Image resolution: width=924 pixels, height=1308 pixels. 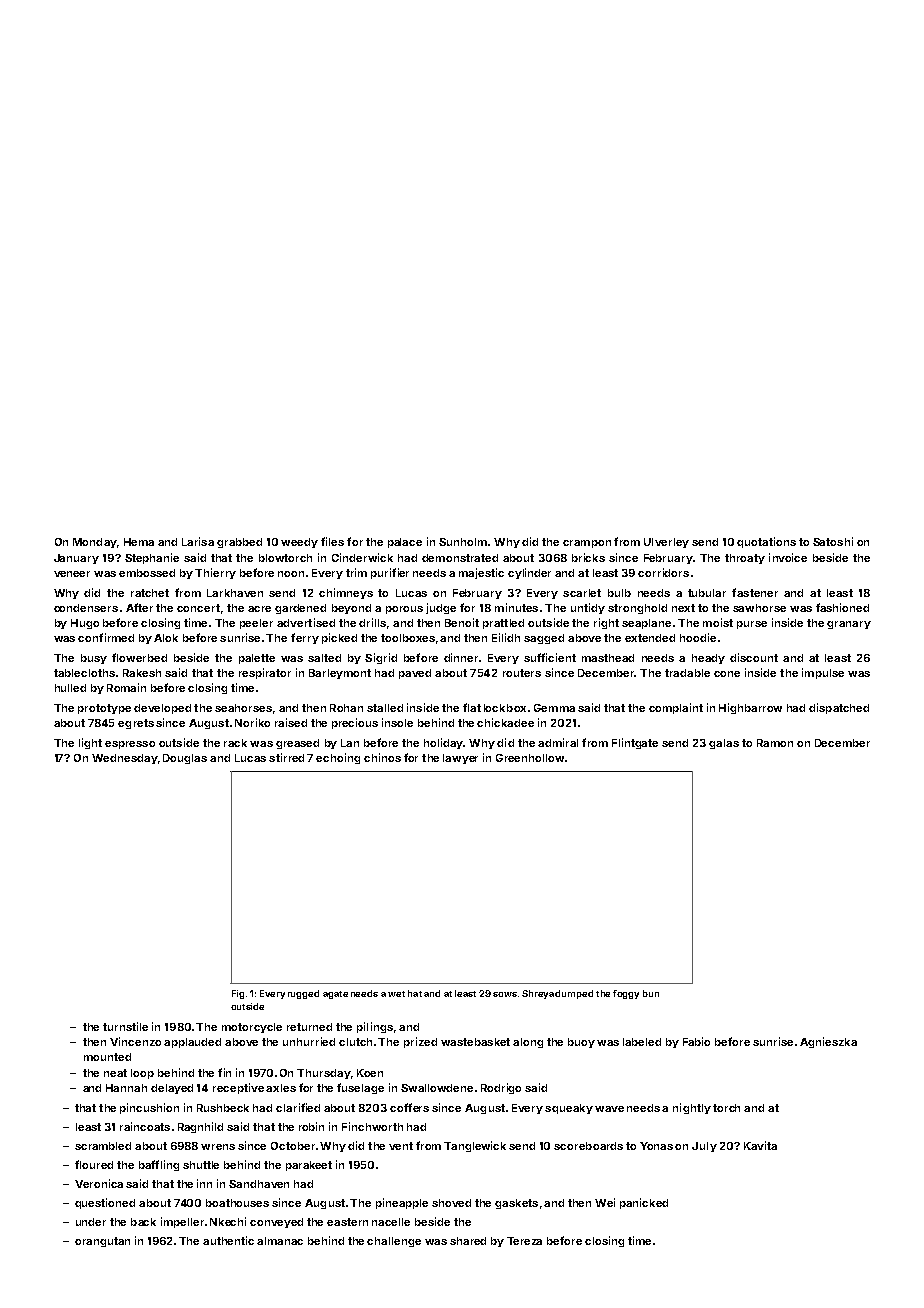 I want to click on lawyer, so click(x=460, y=759).
